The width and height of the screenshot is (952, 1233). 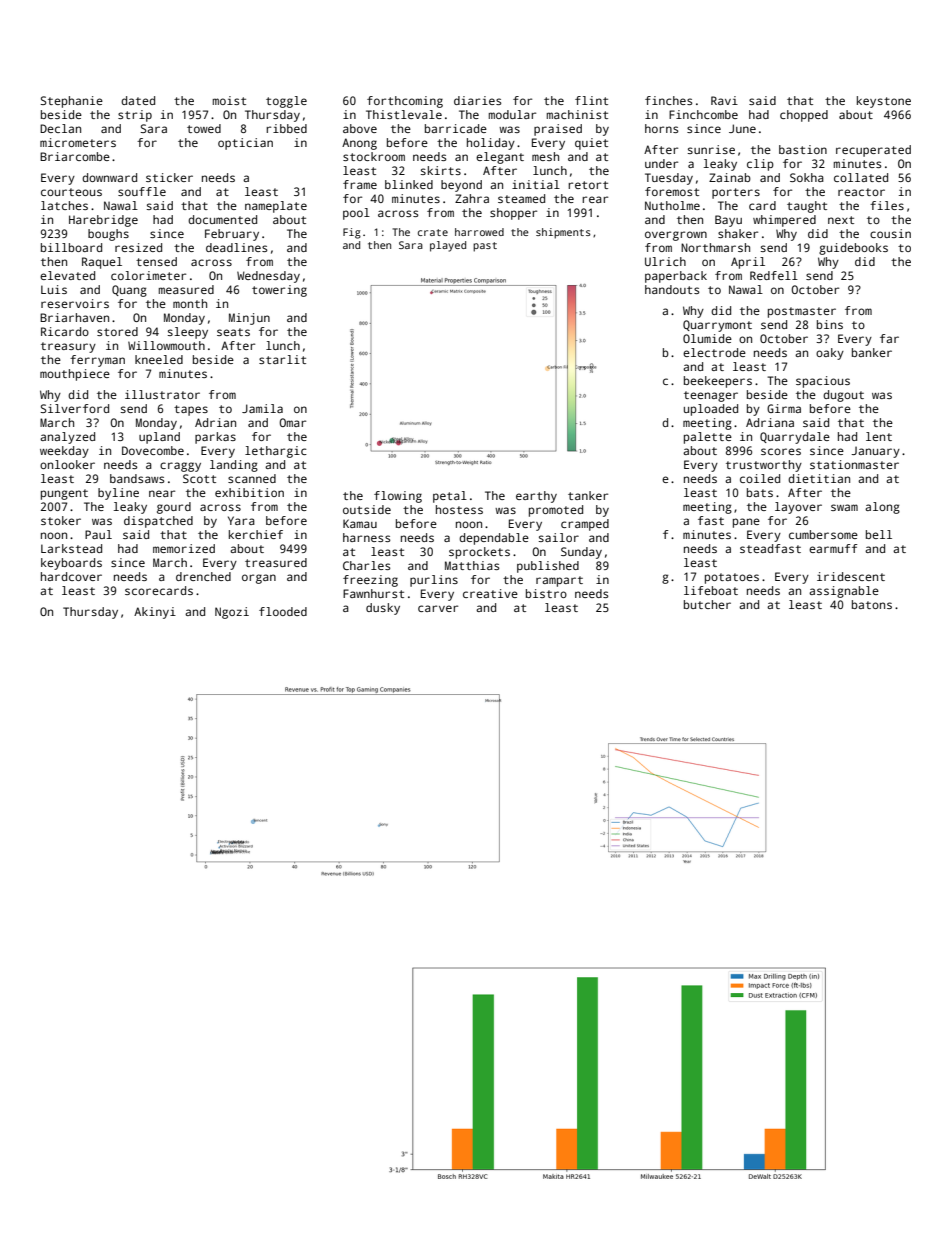 What do you see at coordinates (203, 576) in the screenshot?
I see `drenched` at bounding box center [203, 576].
